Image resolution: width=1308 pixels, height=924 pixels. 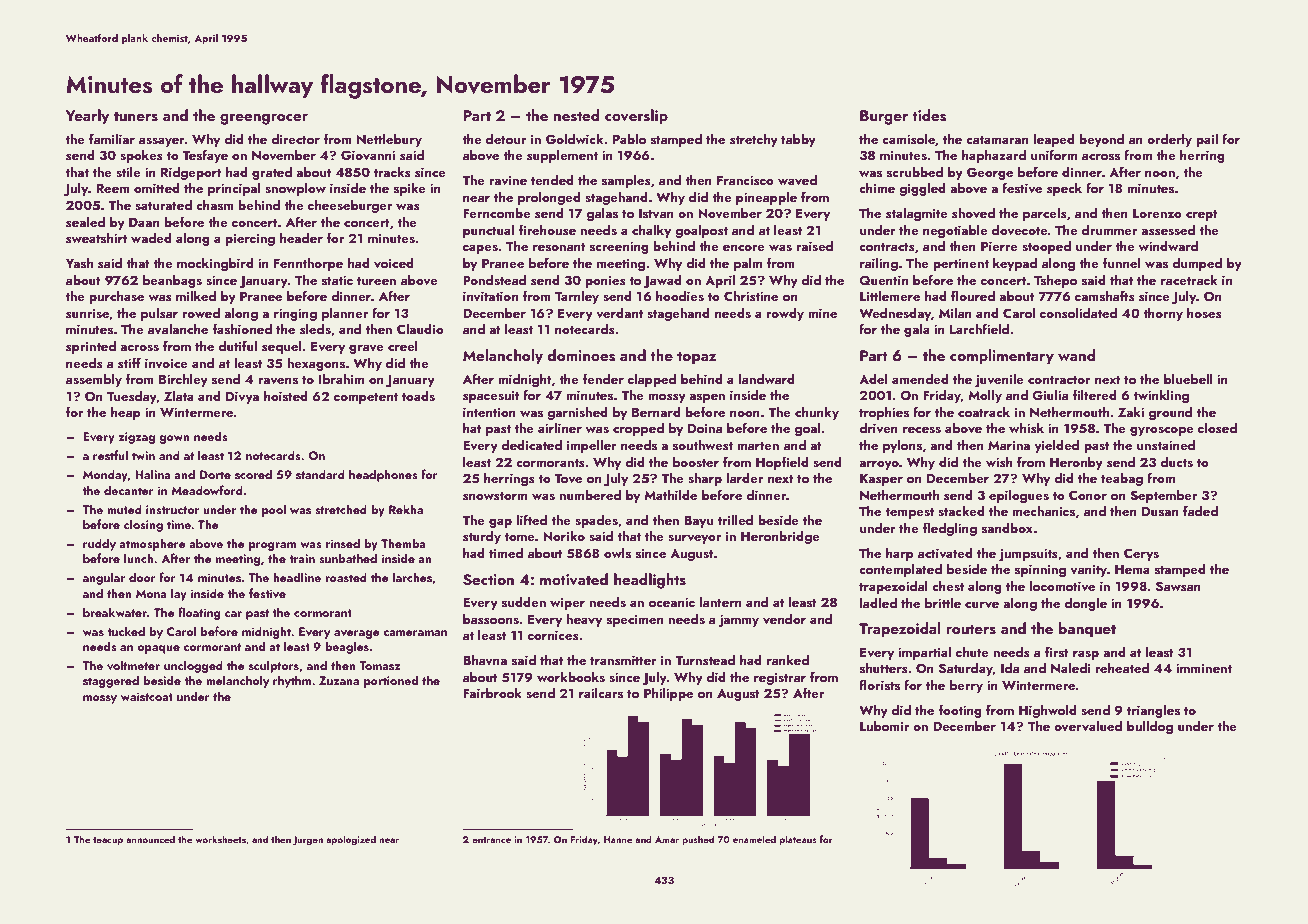 I want to click on teacup, so click(x=108, y=841).
